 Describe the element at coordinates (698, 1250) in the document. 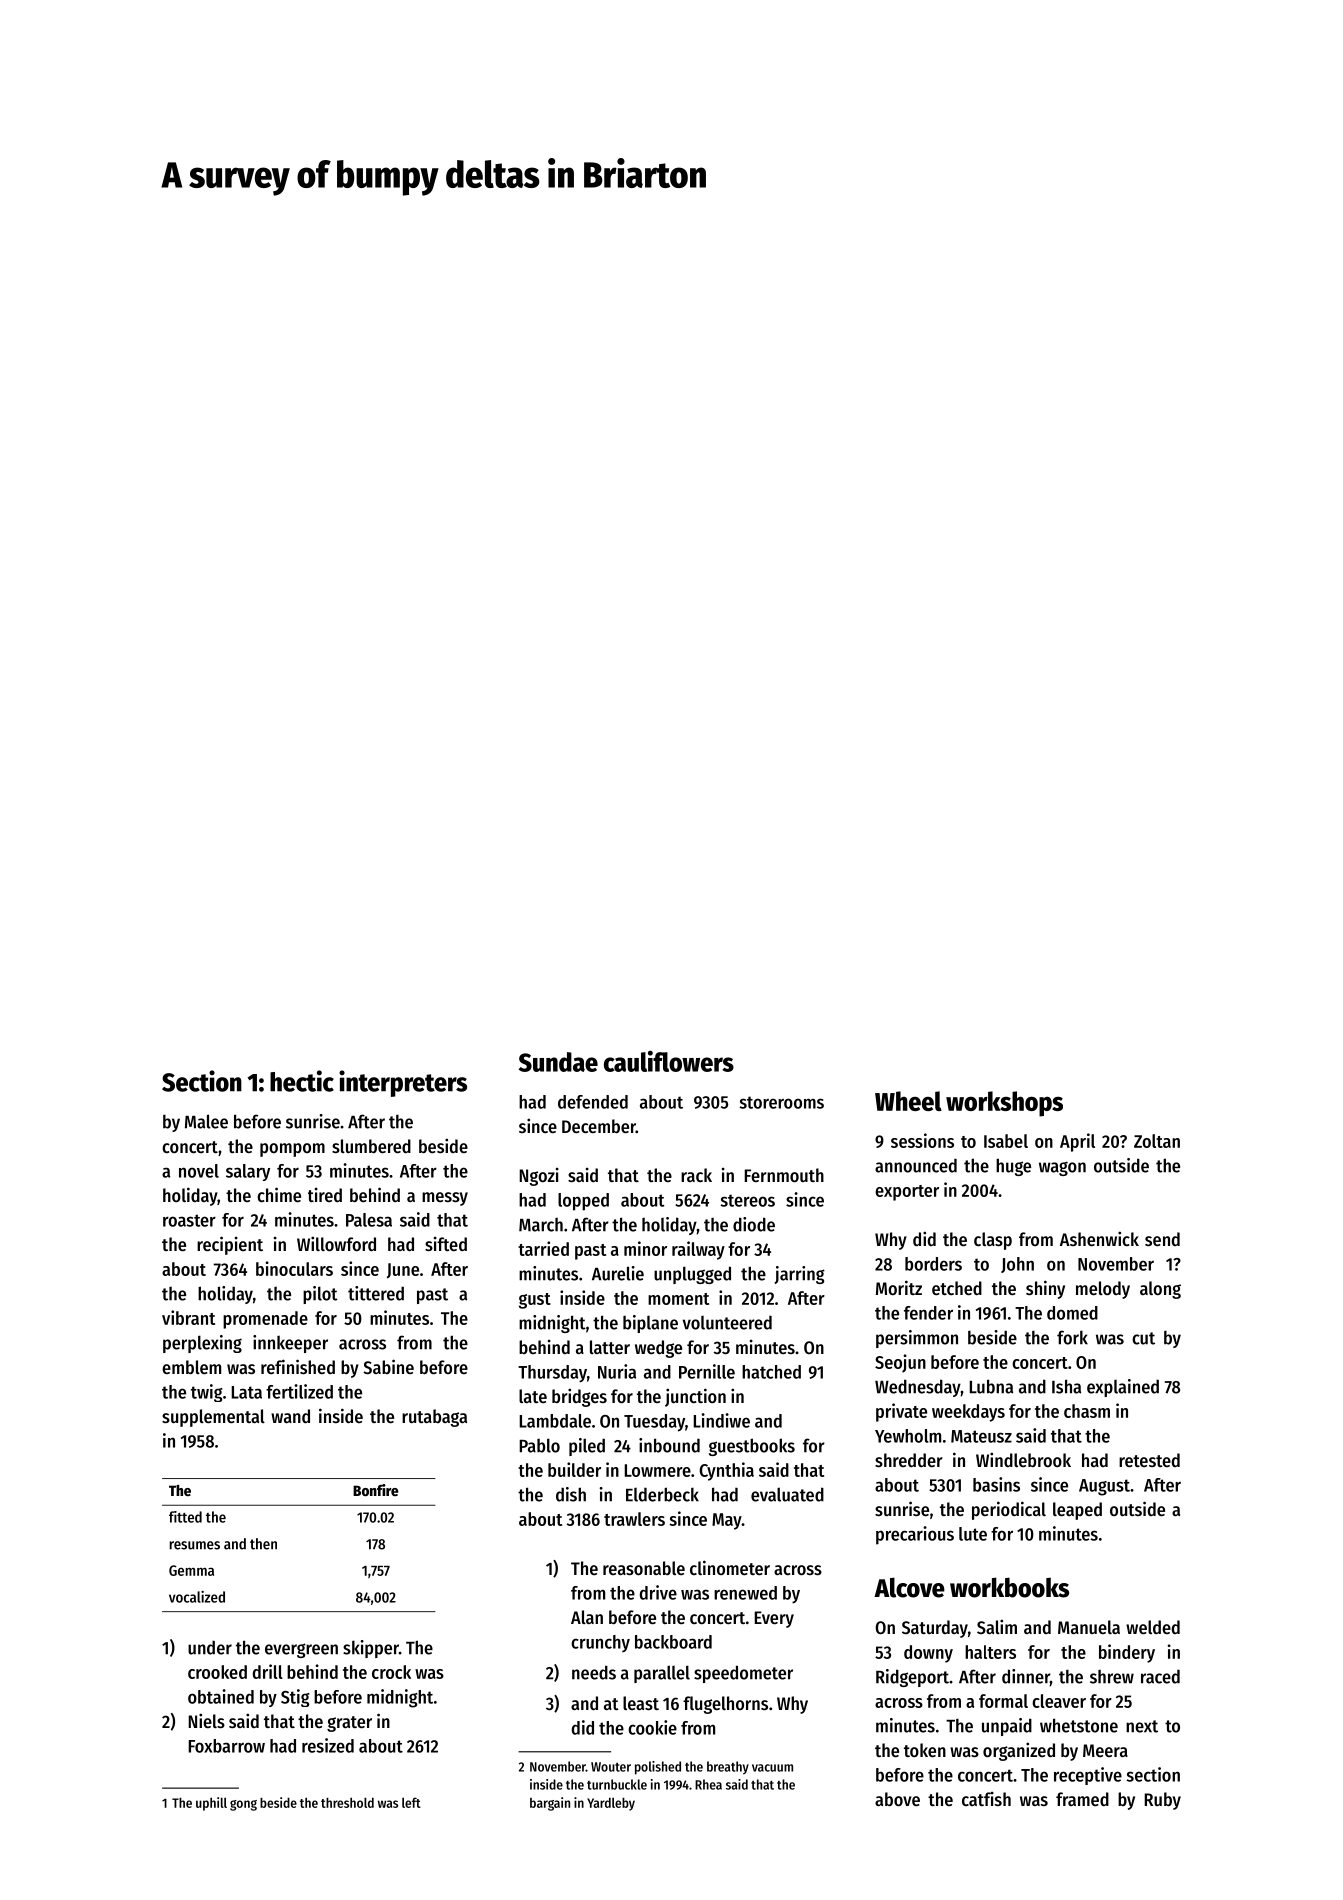

I see `railway` at that location.
